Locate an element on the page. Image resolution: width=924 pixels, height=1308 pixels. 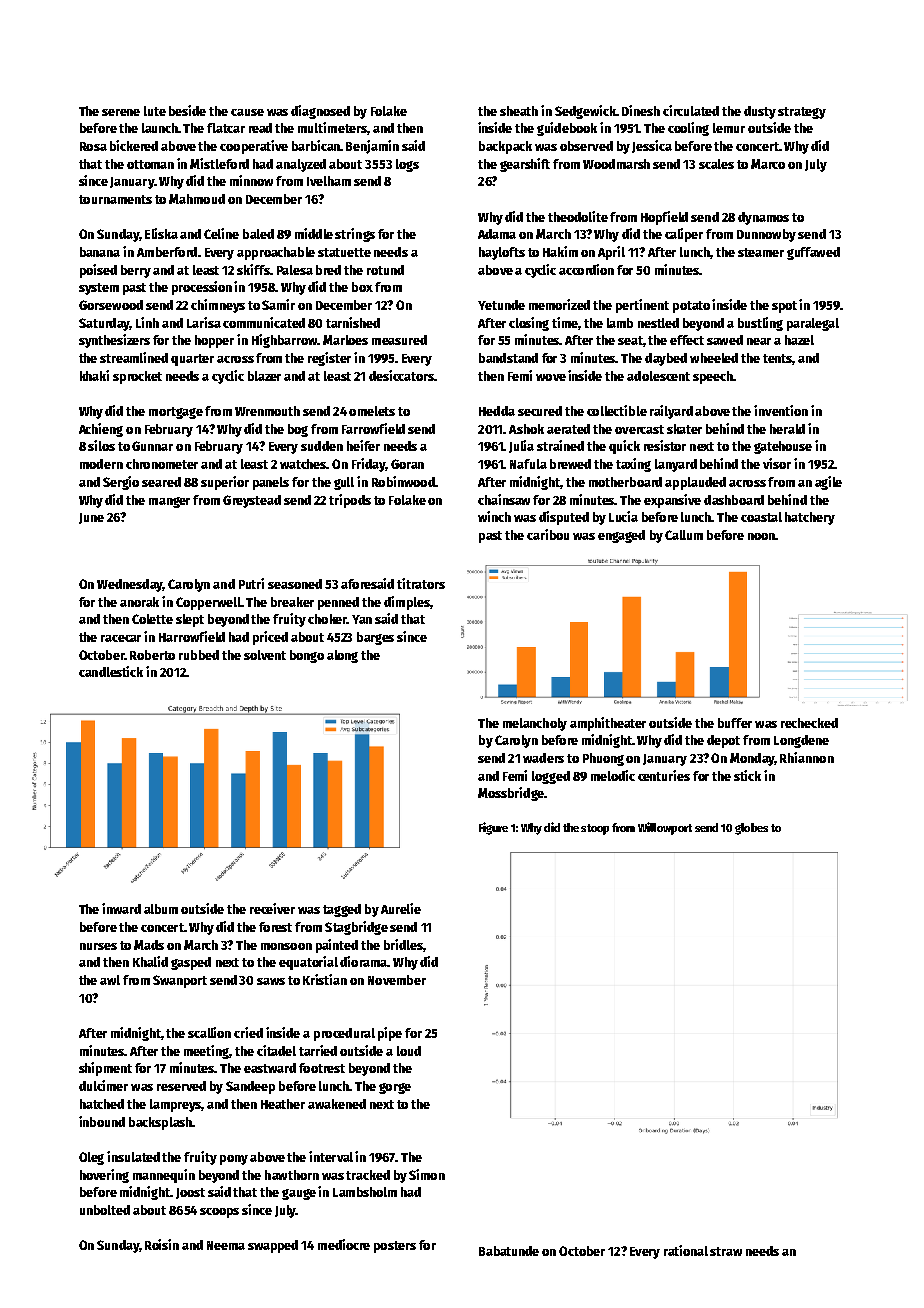
serene is located at coordinates (121, 112).
